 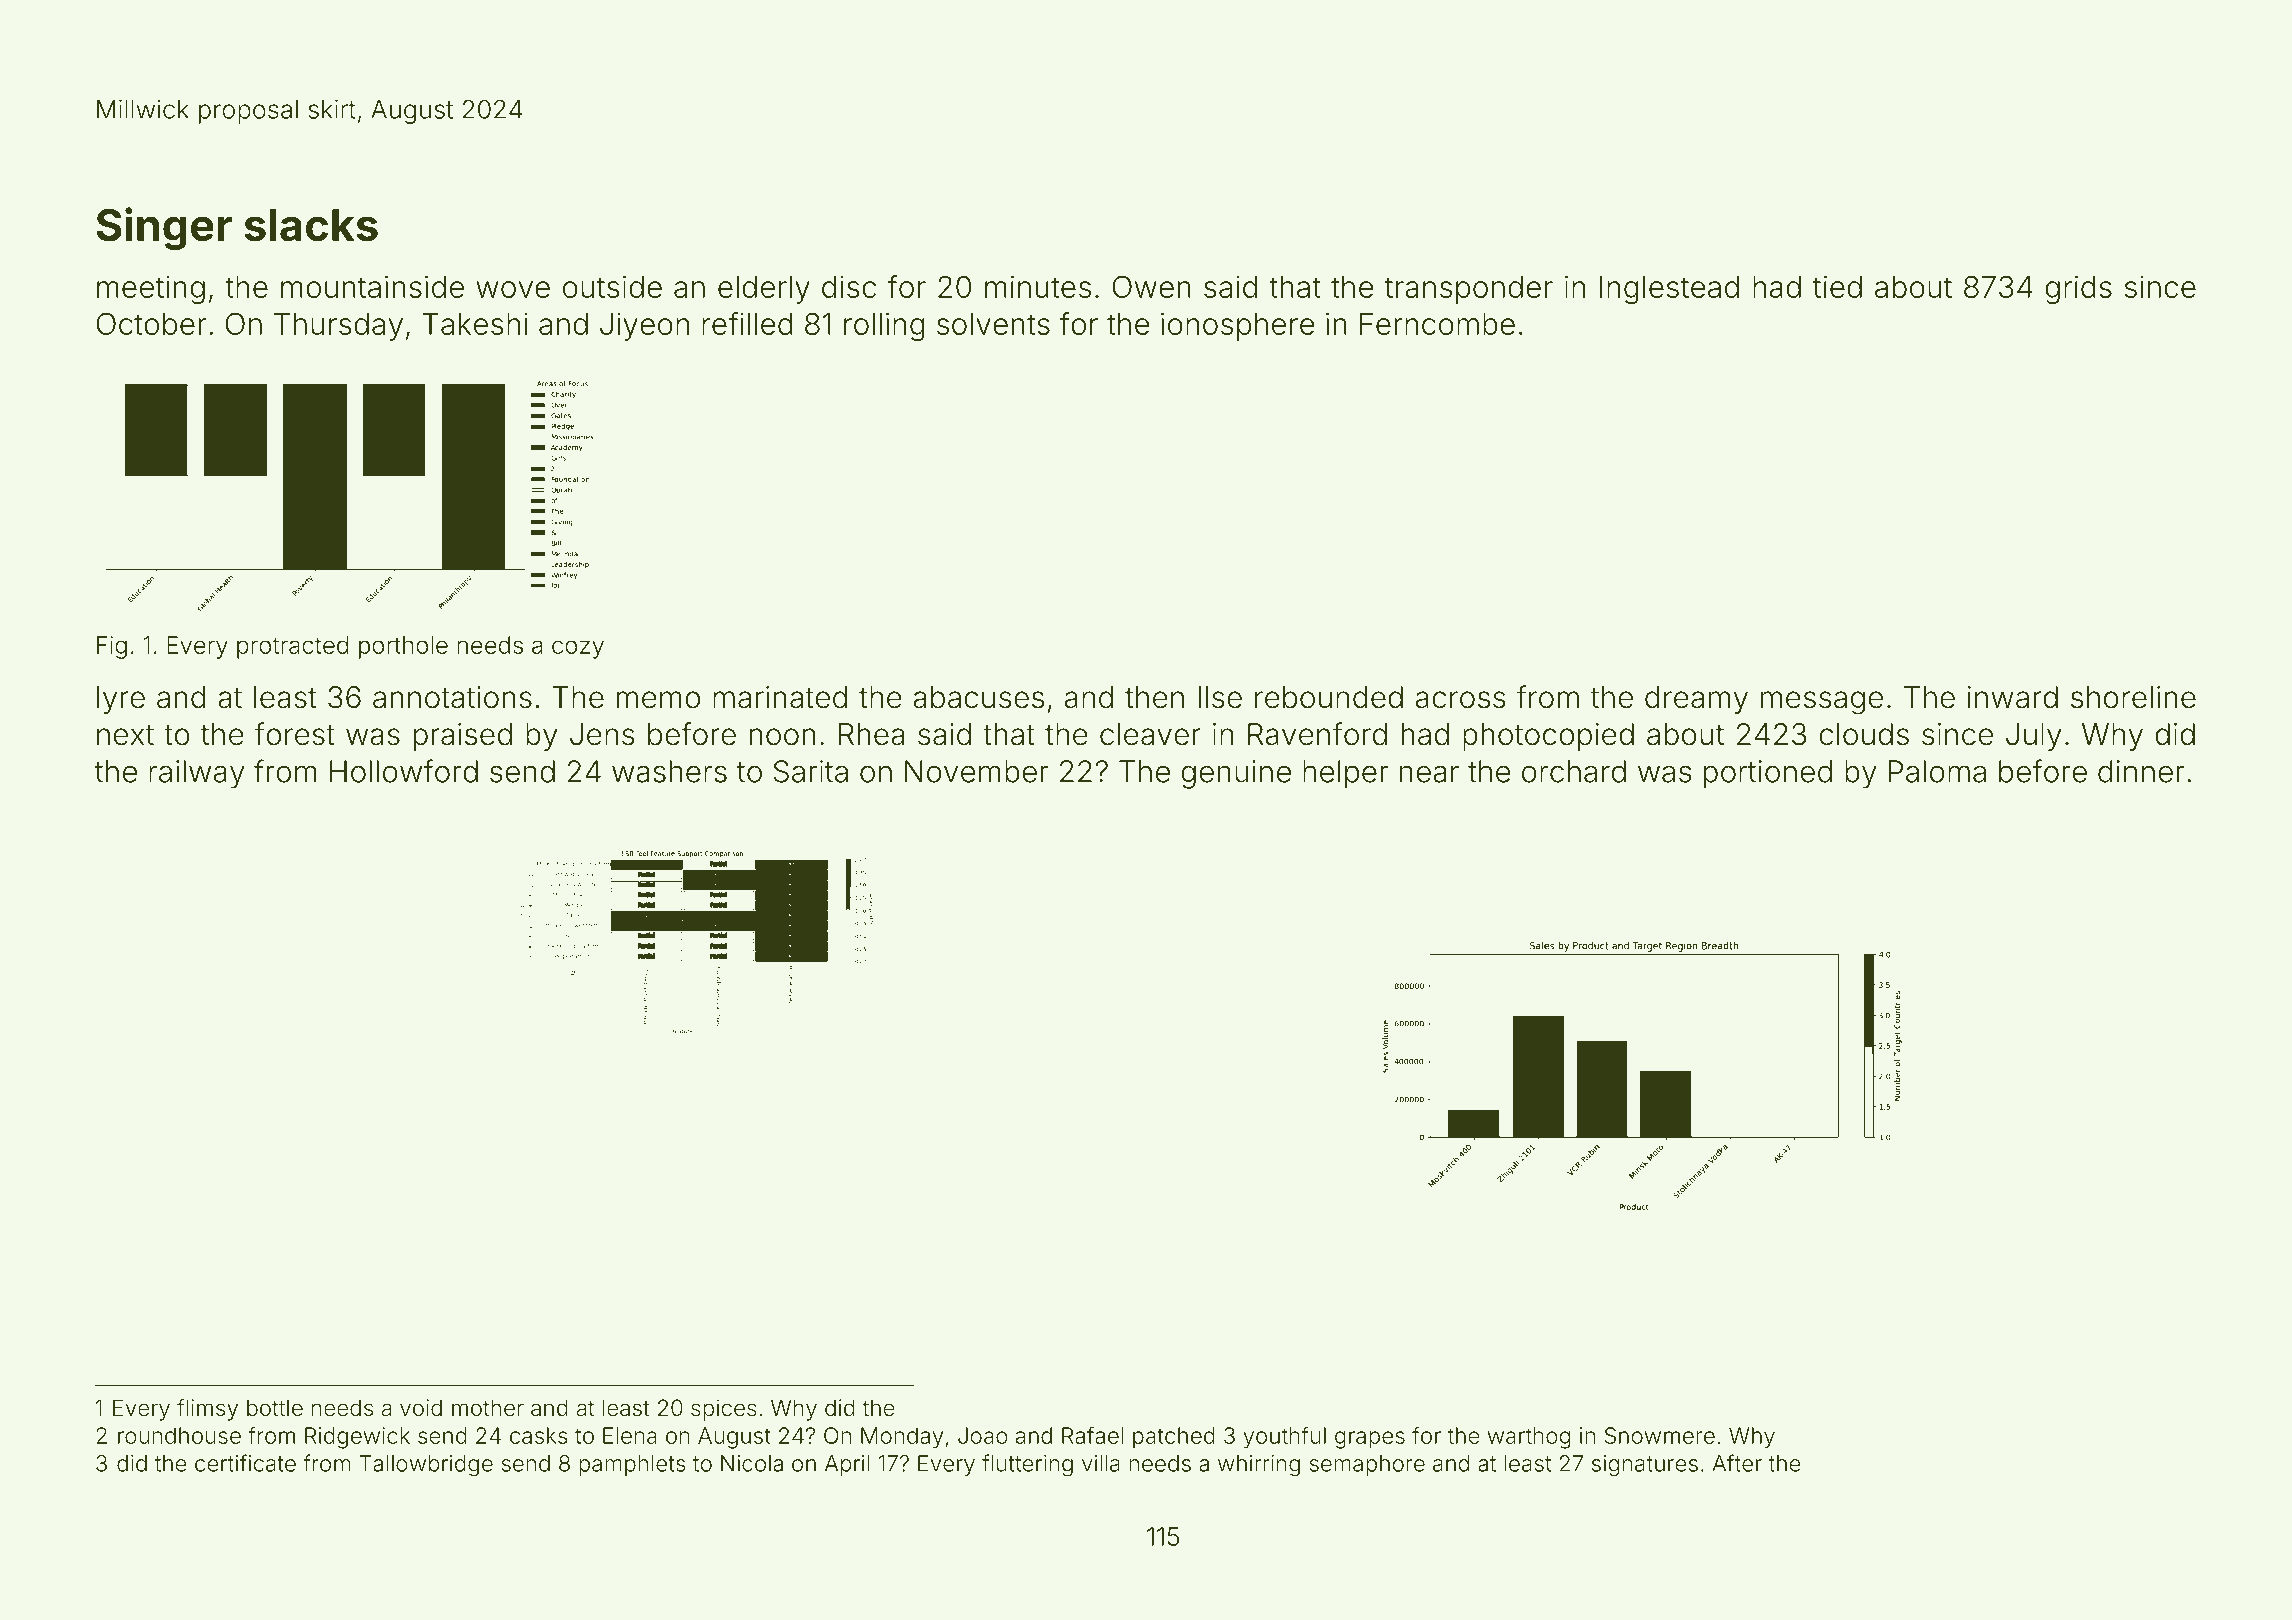 I want to click on roundhouse, so click(x=179, y=1435).
